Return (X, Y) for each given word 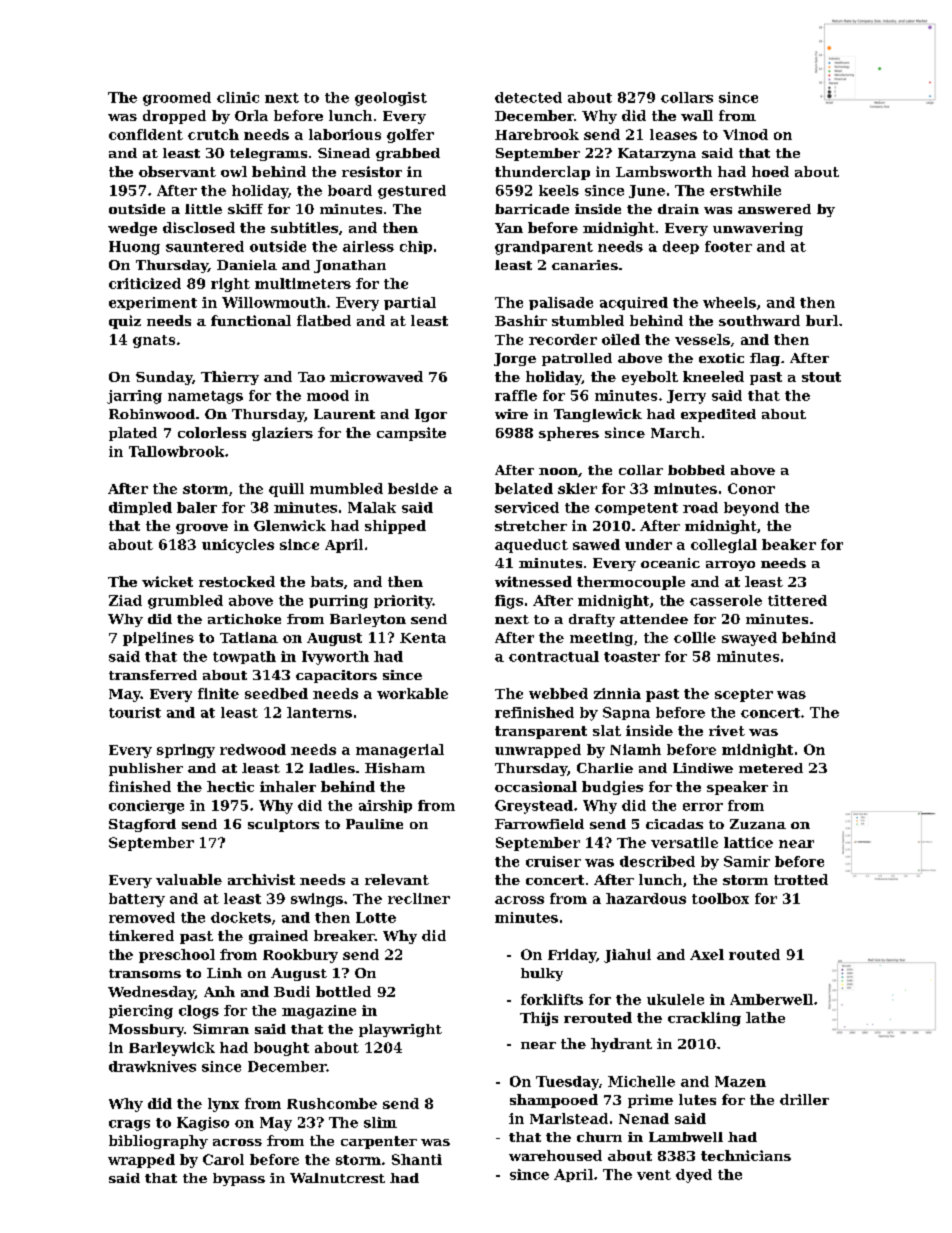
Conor (751, 488)
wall (697, 115)
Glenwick (290, 525)
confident (146, 134)
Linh (224, 973)
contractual (554, 656)
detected (528, 97)
